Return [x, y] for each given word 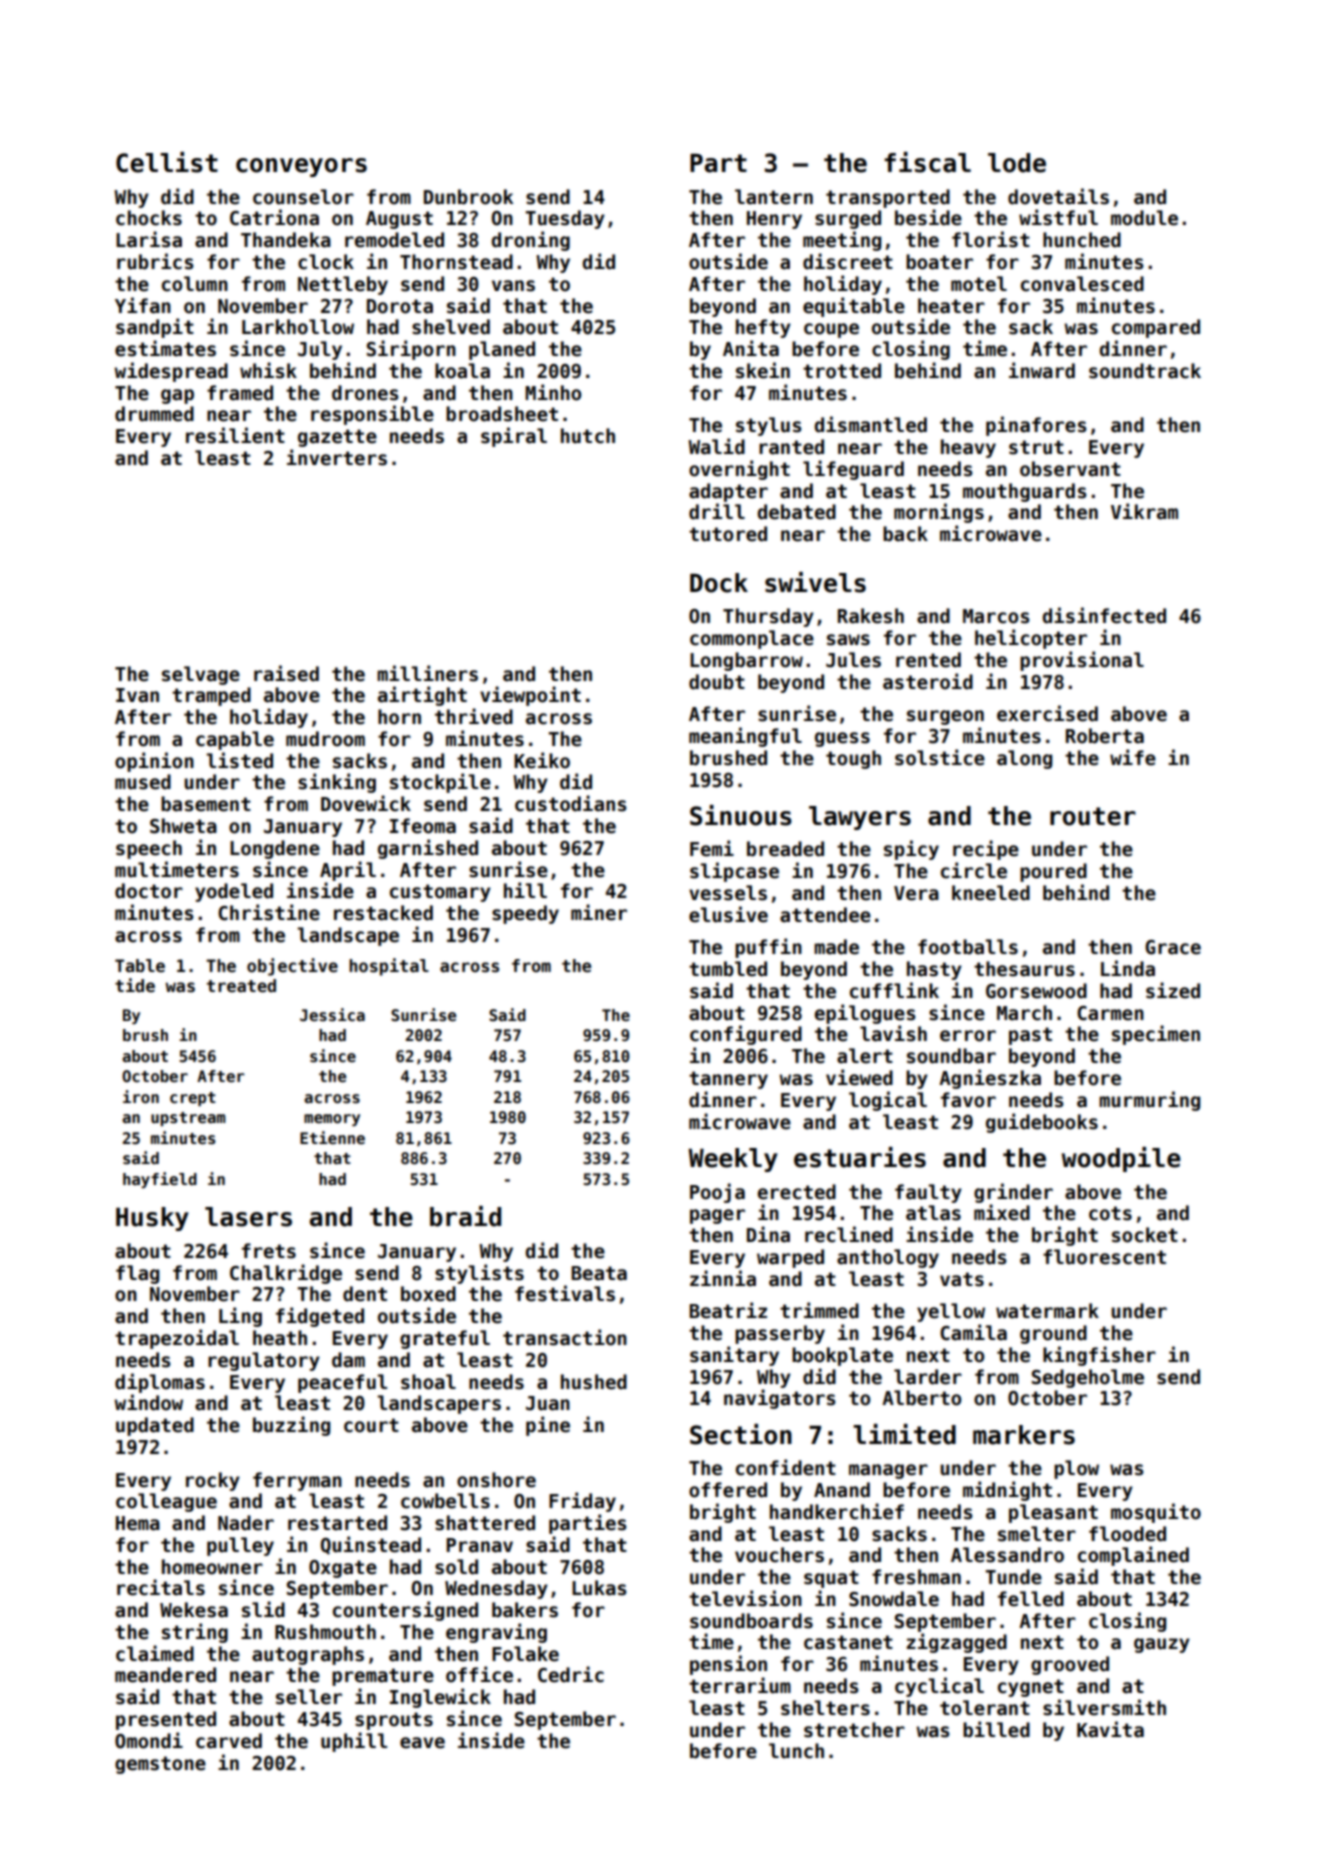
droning [531, 241]
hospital [389, 967]
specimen [1156, 1035]
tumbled [728, 969]
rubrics [155, 261]
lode [1017, 163]
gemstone [160, 1765]
